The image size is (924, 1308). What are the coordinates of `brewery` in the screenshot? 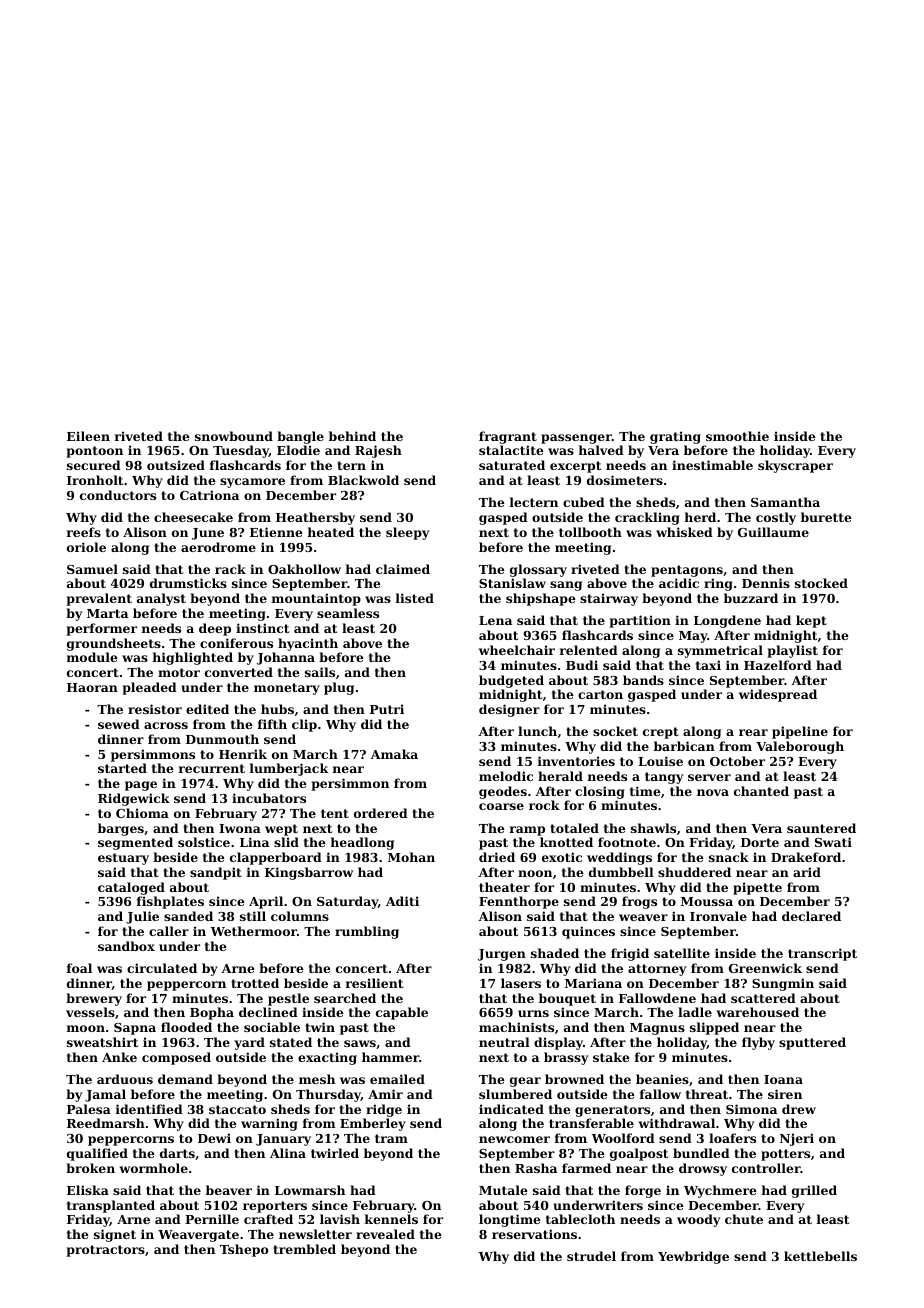 It's located at (94, 999).
